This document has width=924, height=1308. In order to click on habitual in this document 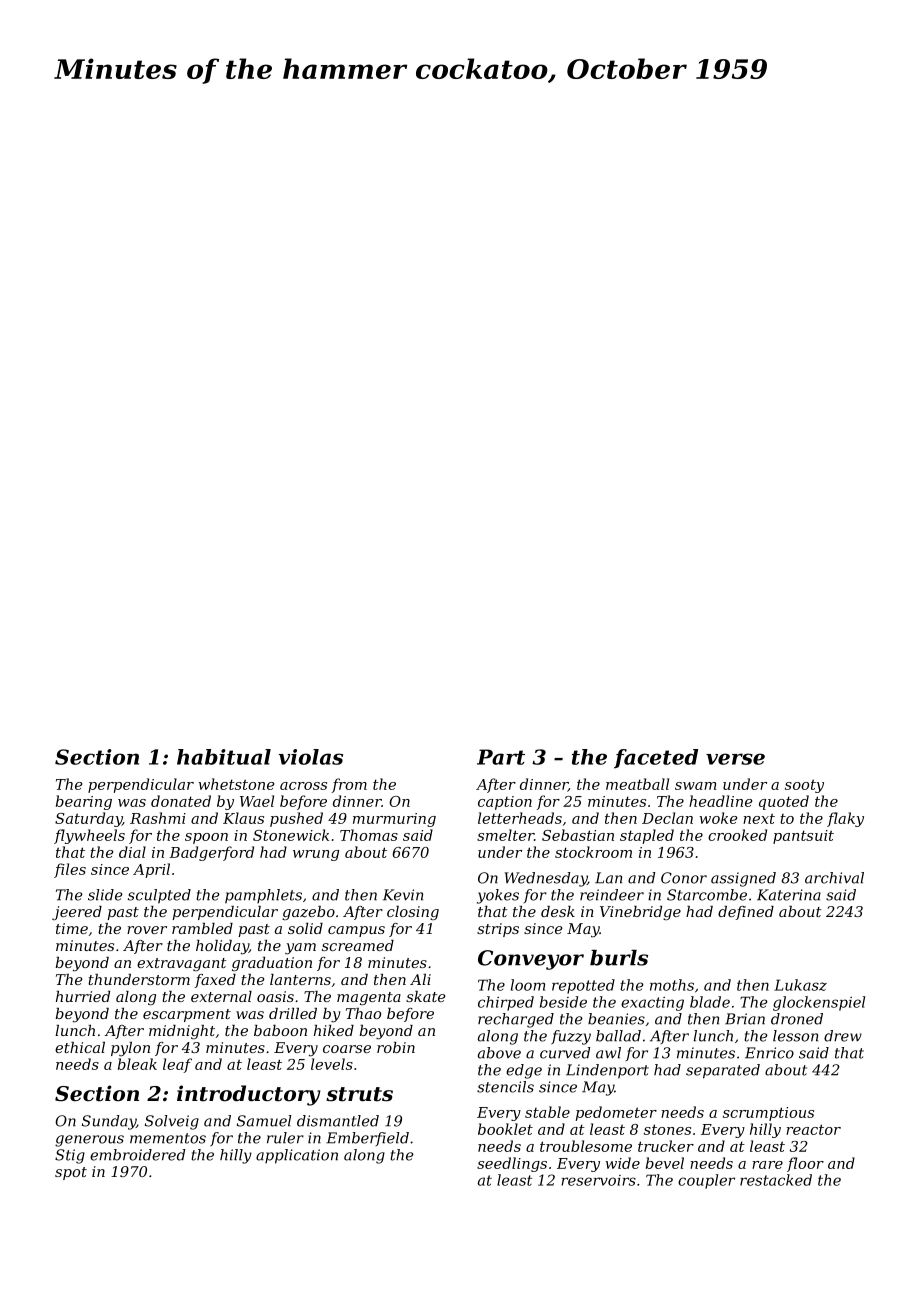, I will do `click(224, 757)`.
